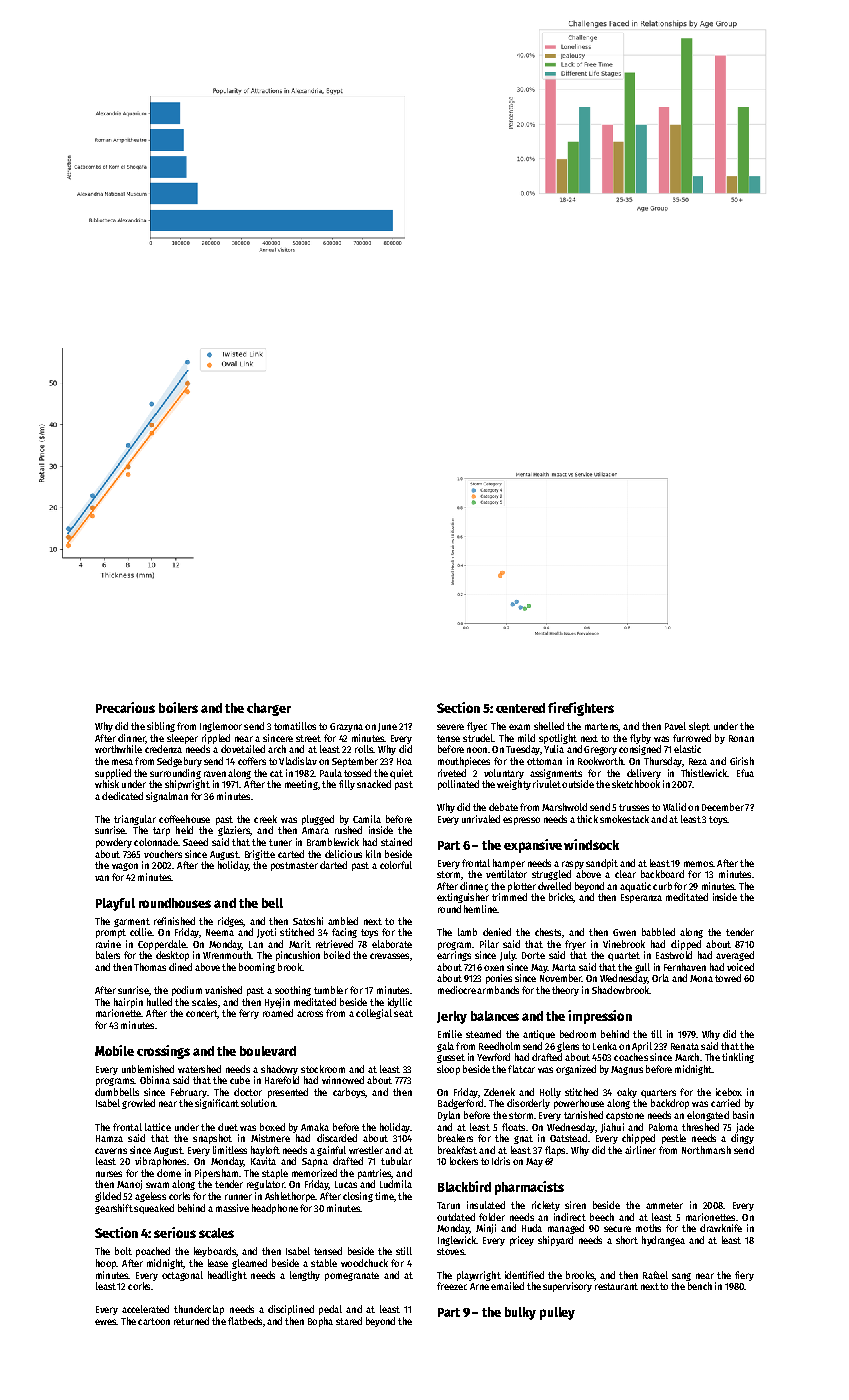 The image size is (849, 1400). What do you see at coordinates (108, 955) in the image?
I see `balers` at bounding box center [108, 955].
